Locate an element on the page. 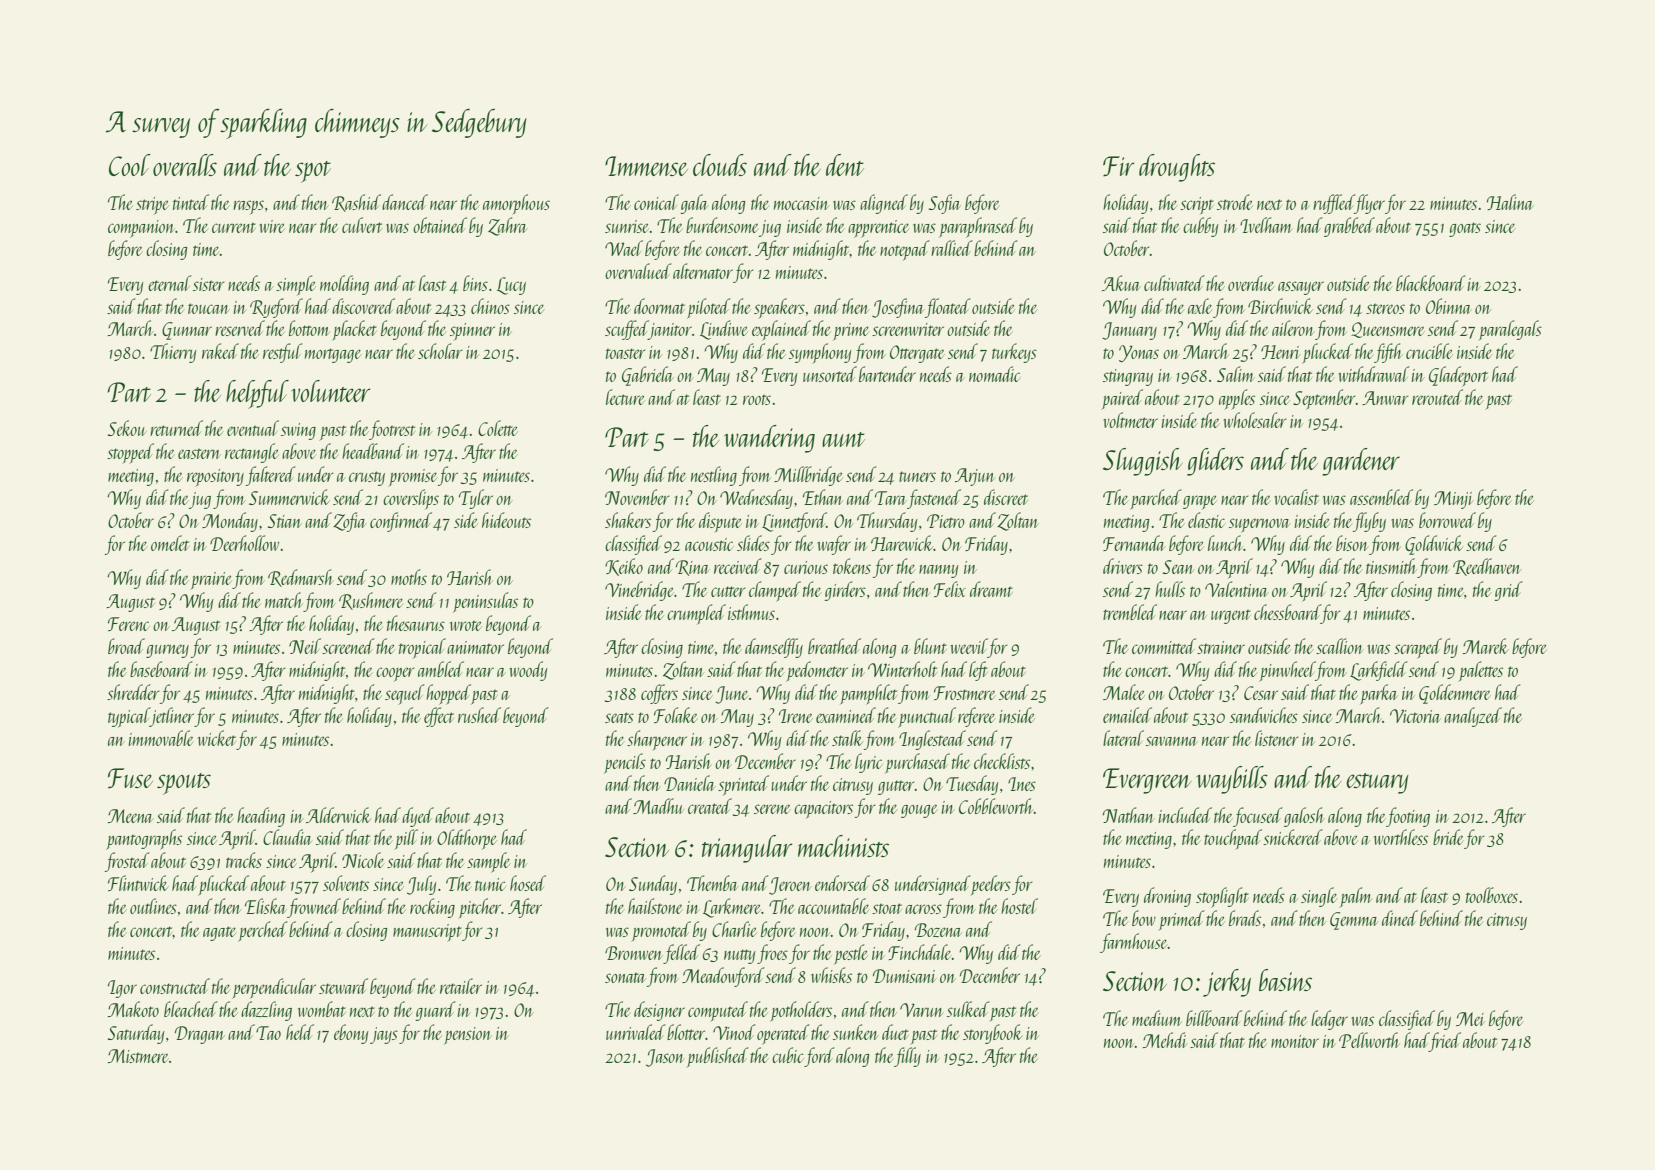 This page has height=1170, width=1655. spot is located at coordinates (313, 172).
